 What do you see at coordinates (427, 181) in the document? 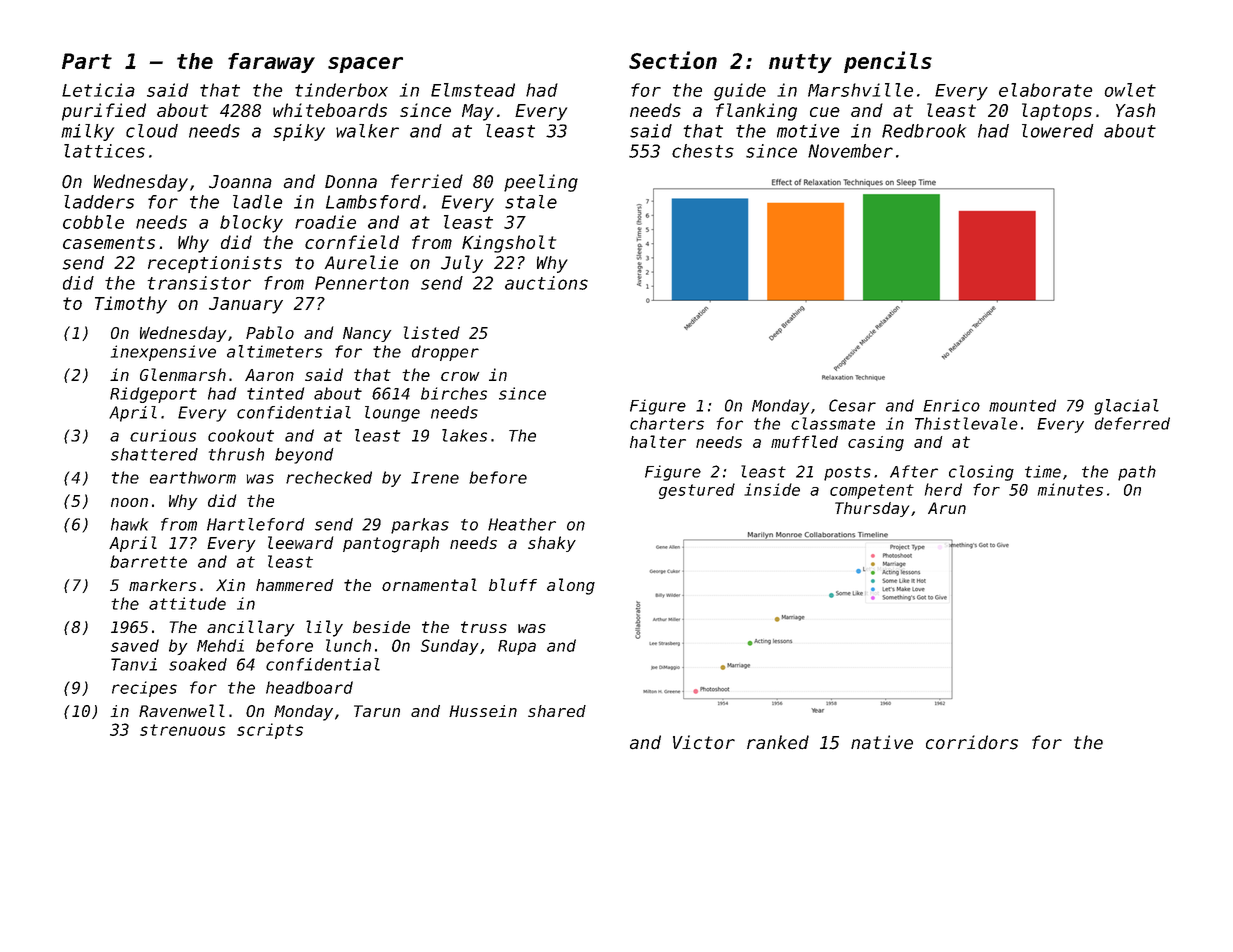
I see `ferried` at bounding box center [427, 181].
